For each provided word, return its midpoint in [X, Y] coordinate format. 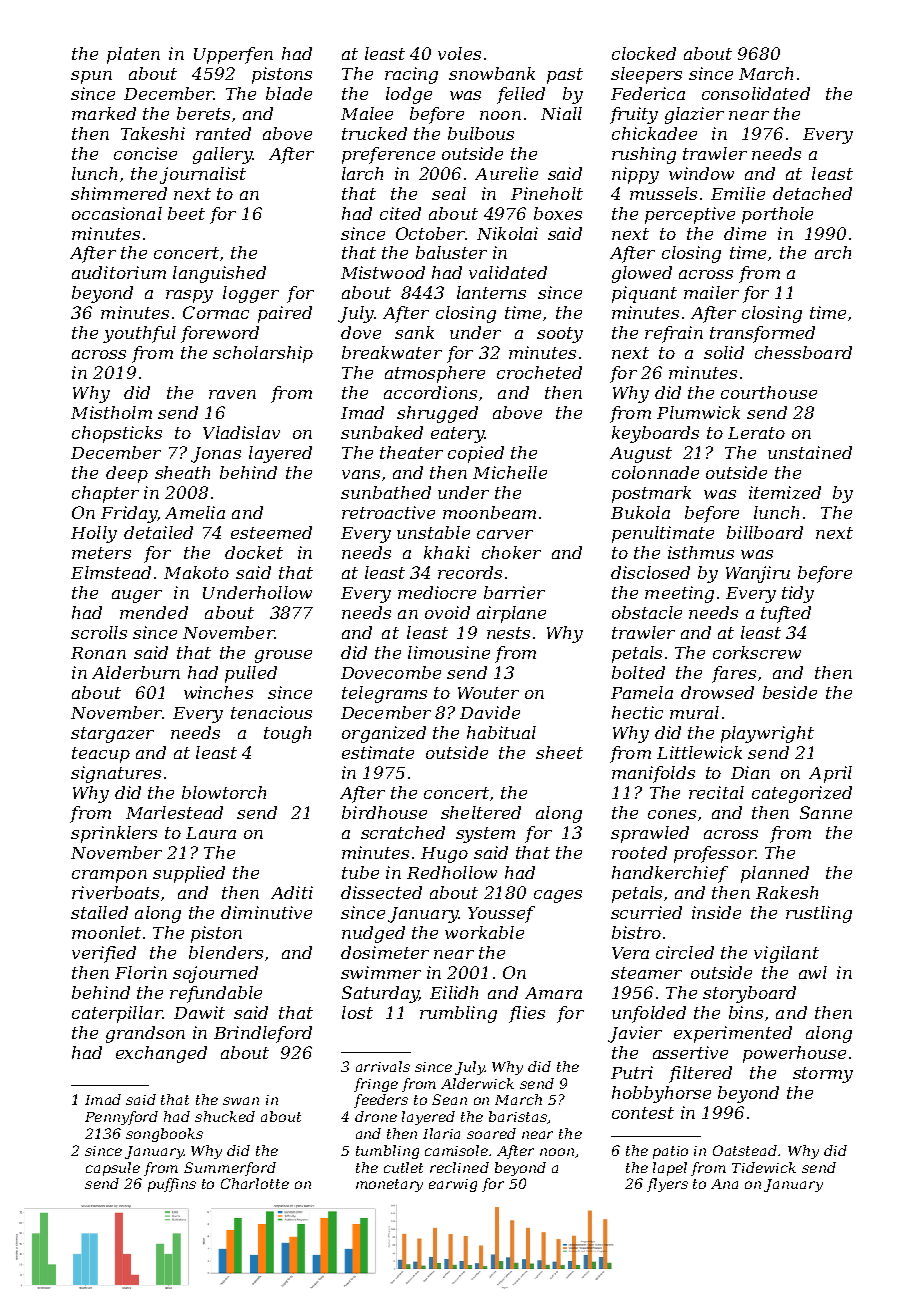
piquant [644, 294]
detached [812, 193]
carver [505, 534]
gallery [222, 155]
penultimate [663, 534]
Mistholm [111, 412]
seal [449, 193]
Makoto [196, 572]
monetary [389, 1185]
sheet [559, 752]
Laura [211, 833]
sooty [560, 335]
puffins [172, 1185]
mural [694, 712]
